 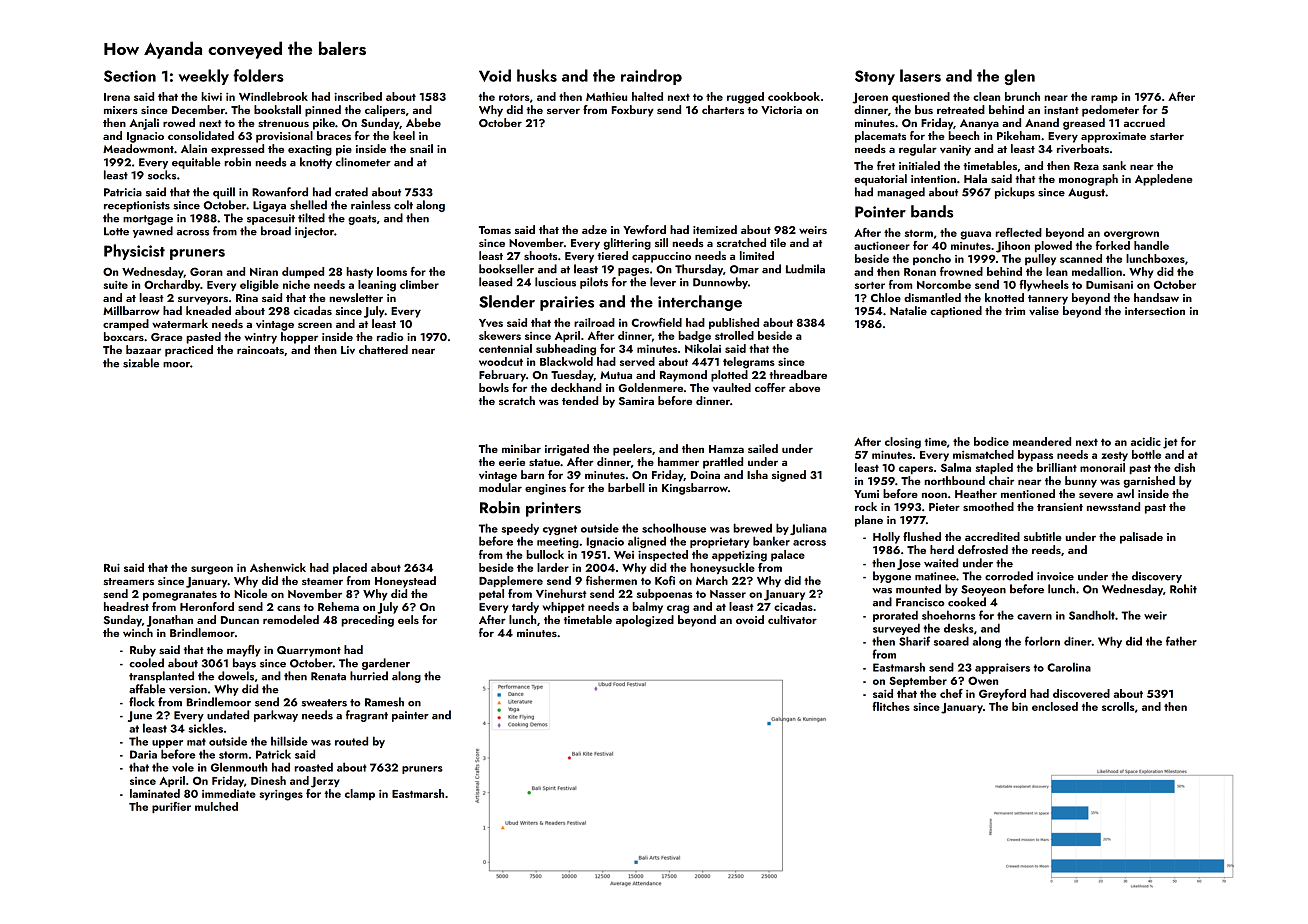 What do you see at coordinates (350, 568) in the image?
I see `placed` at bounding box center [350, 568].
